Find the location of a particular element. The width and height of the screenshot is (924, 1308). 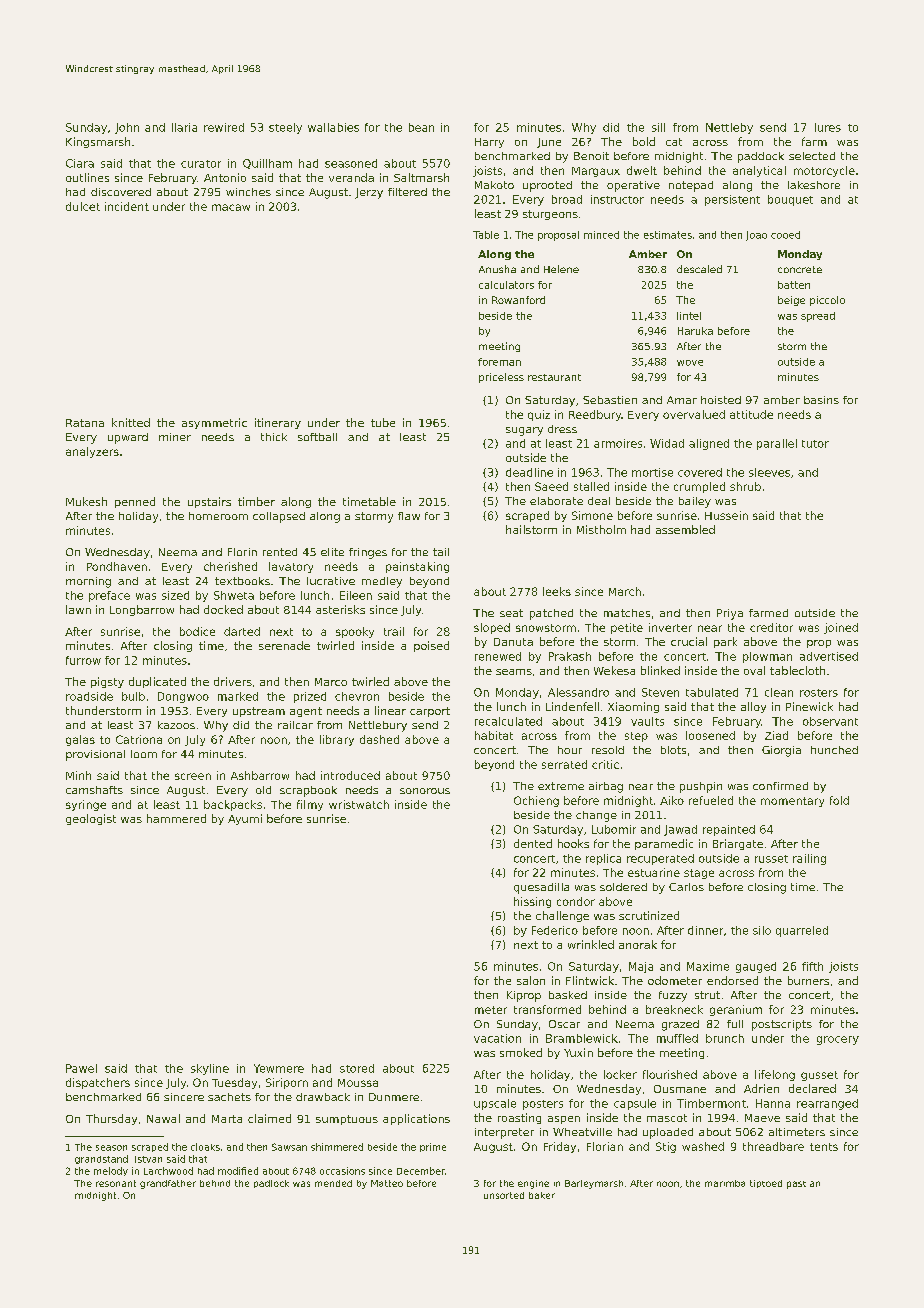

prized is located at coordinates (310, 697).
